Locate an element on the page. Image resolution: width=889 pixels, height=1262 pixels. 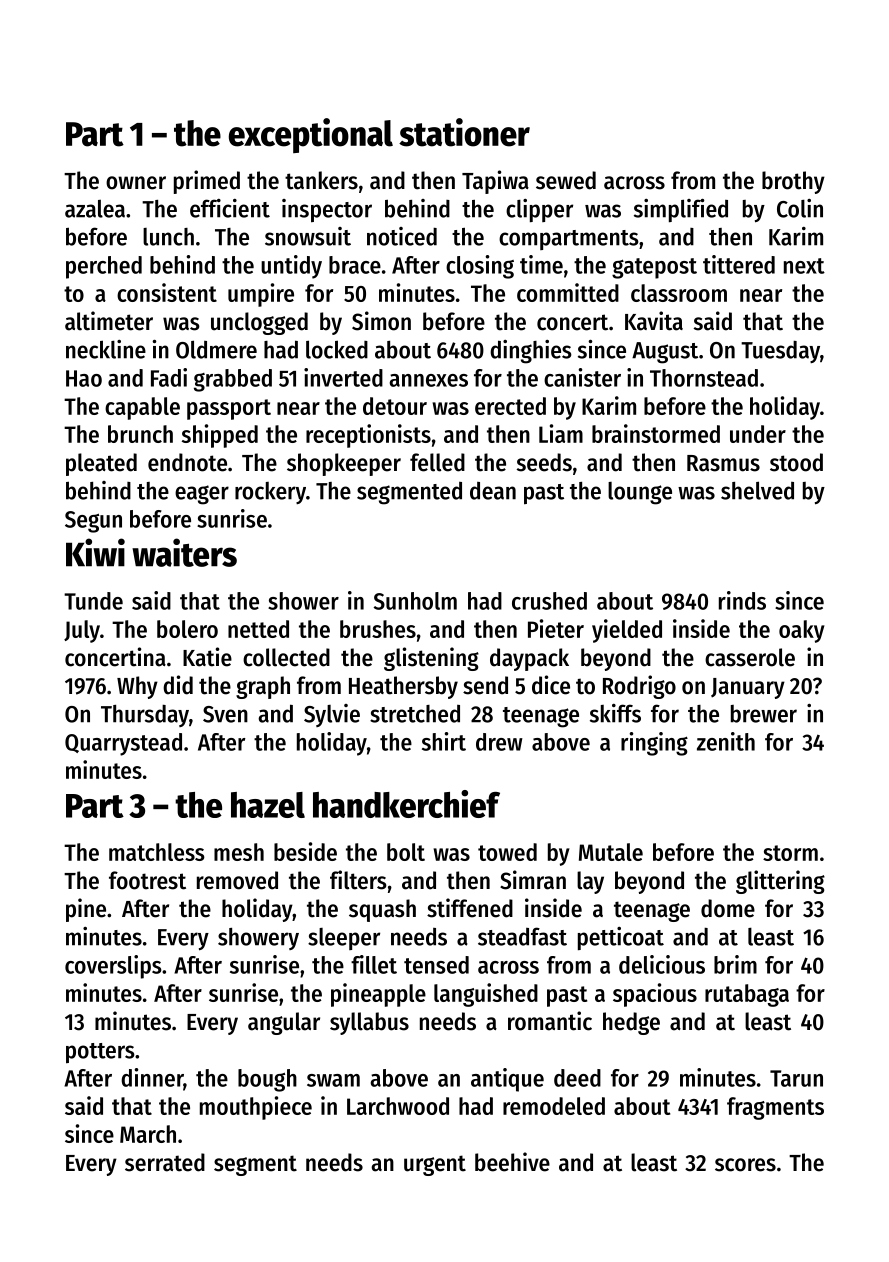
languished is located at coordinates (486, 995).
